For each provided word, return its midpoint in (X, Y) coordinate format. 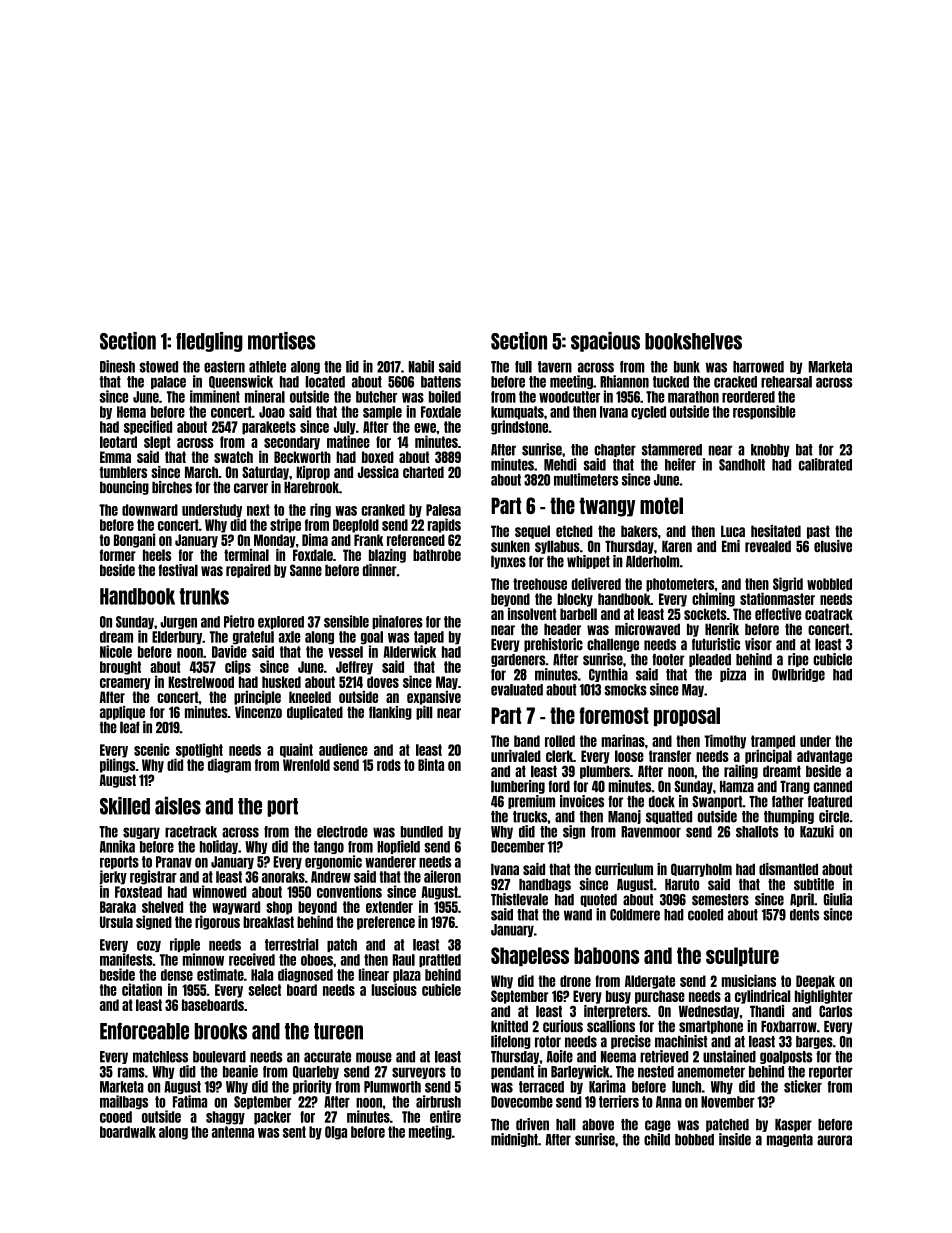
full (523, 367)
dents (804, 915)
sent (294, 1132)
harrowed (758, 367)
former (118, 555)
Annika (117, 846)
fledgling (209, 342)
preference (386, 923)
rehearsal (786, 382)
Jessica (378, 472)
